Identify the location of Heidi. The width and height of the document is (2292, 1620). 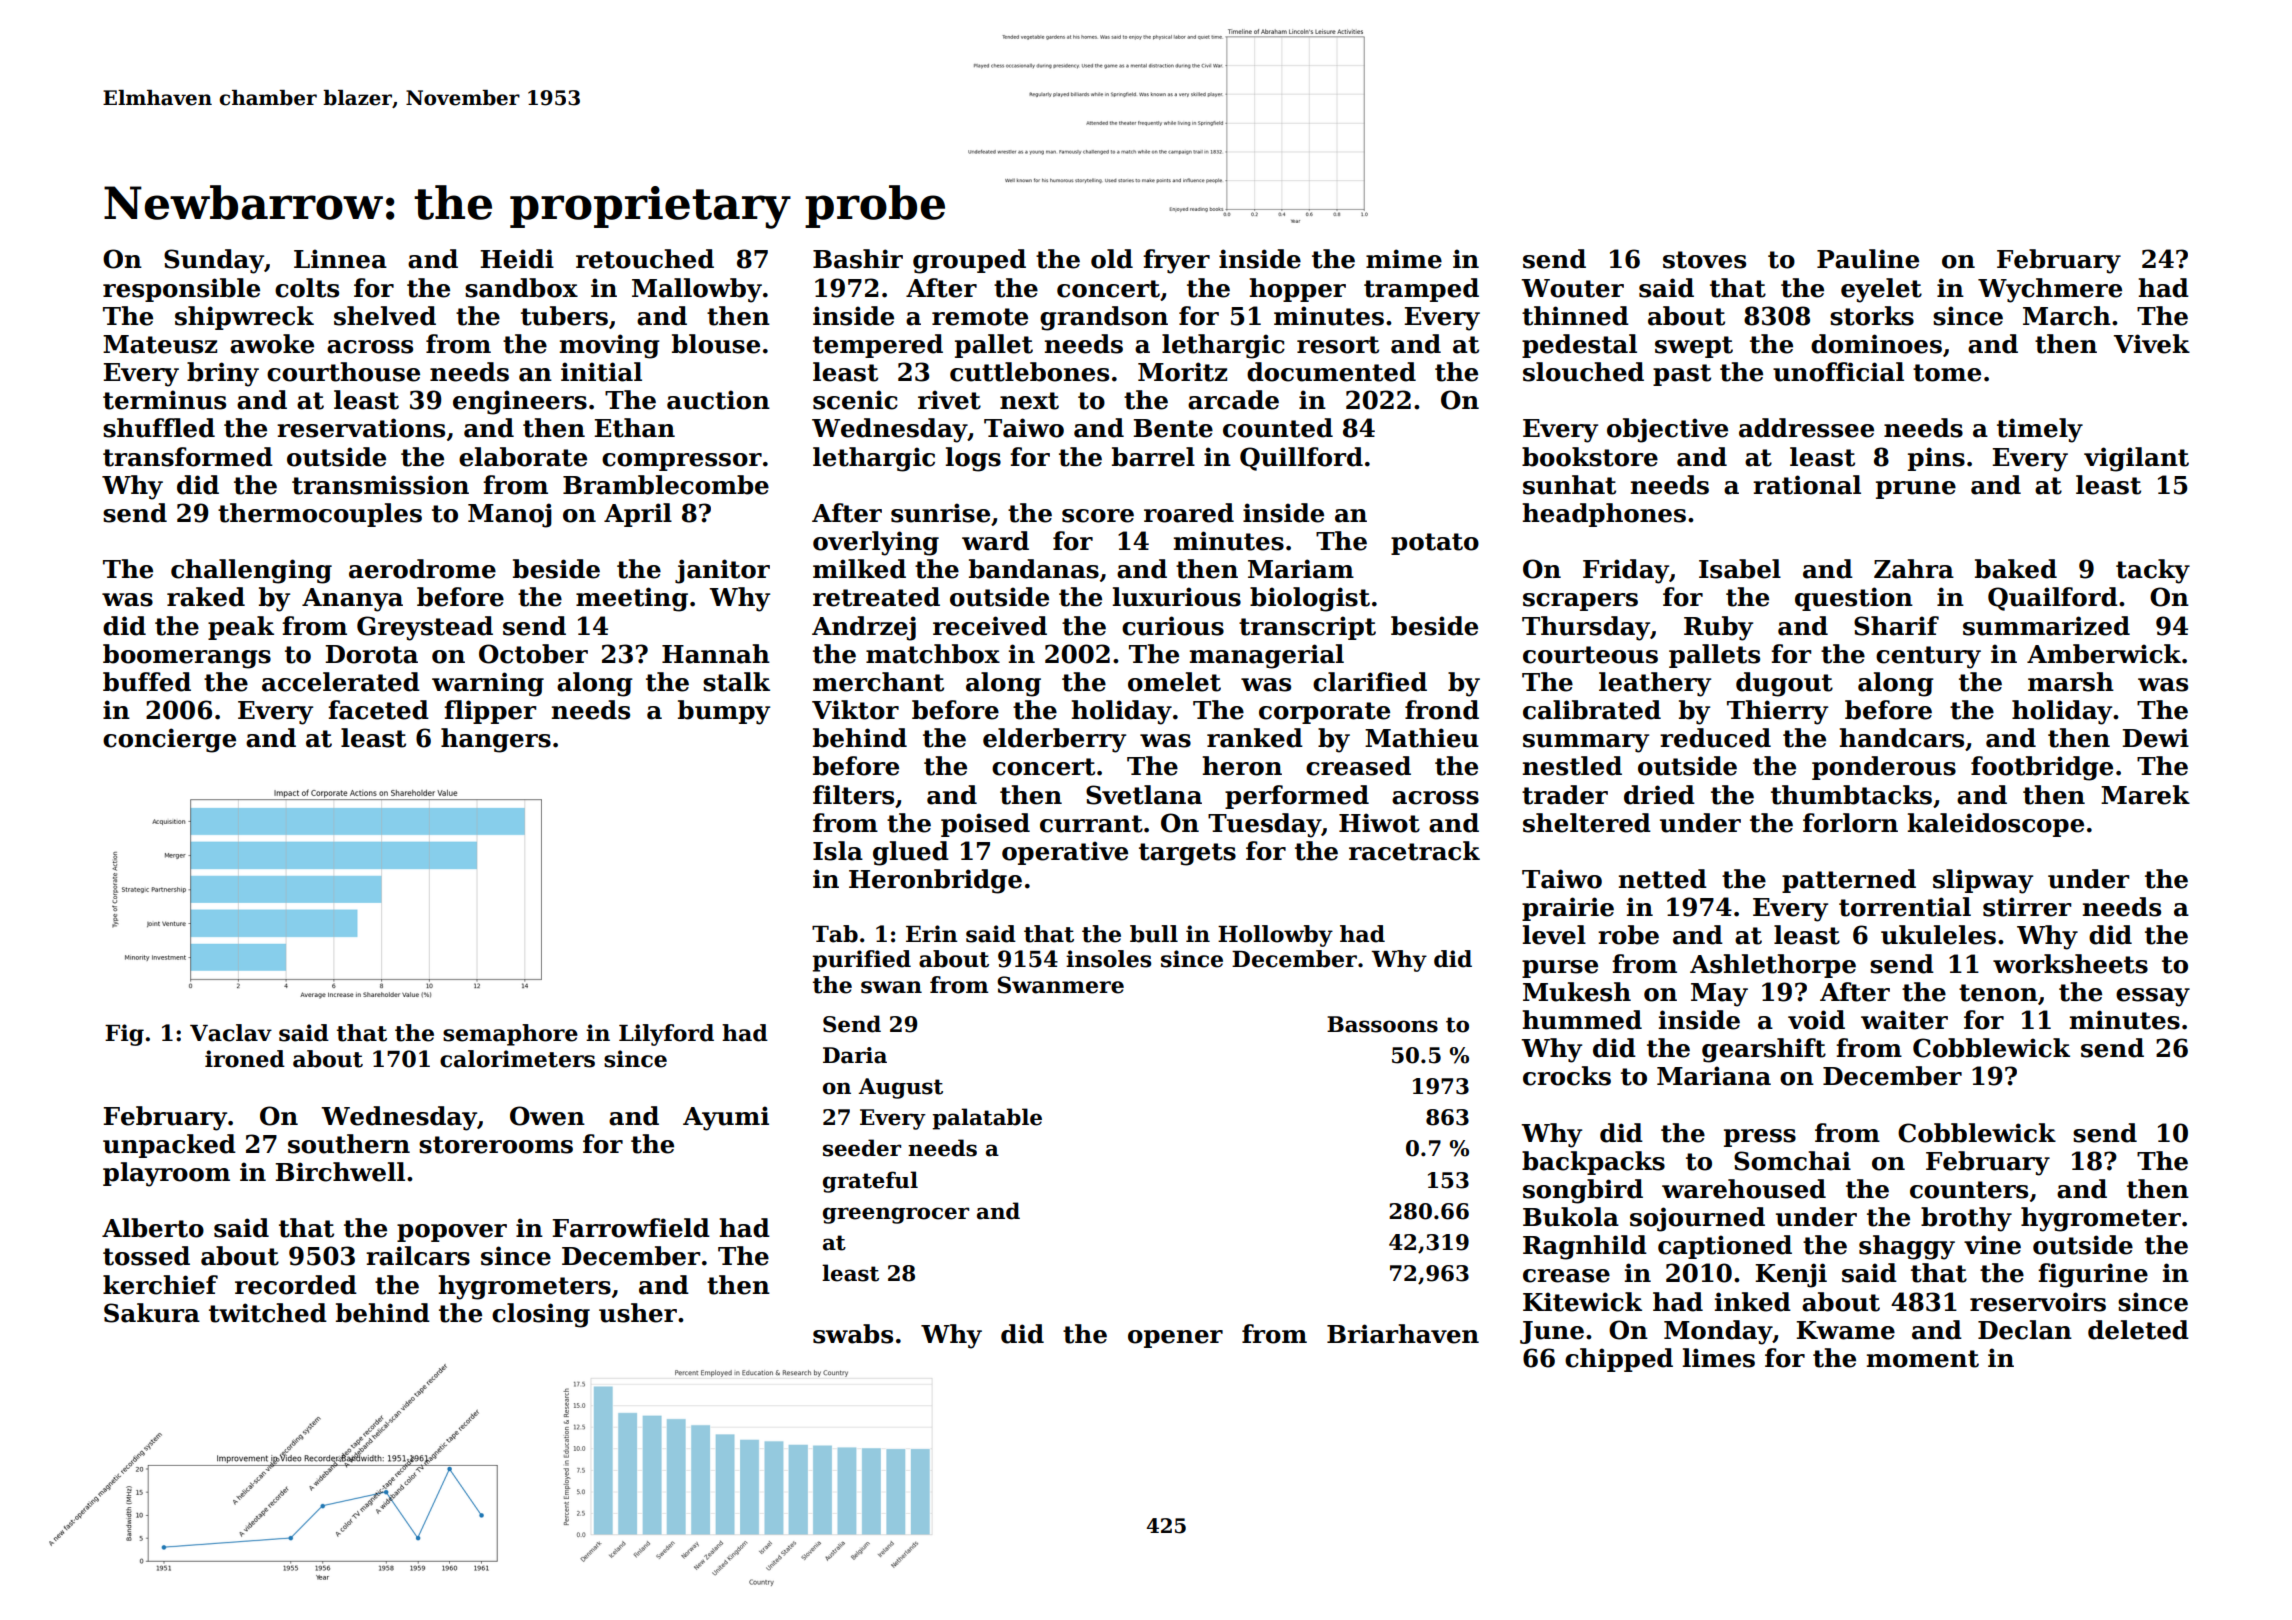
(517, 259).
